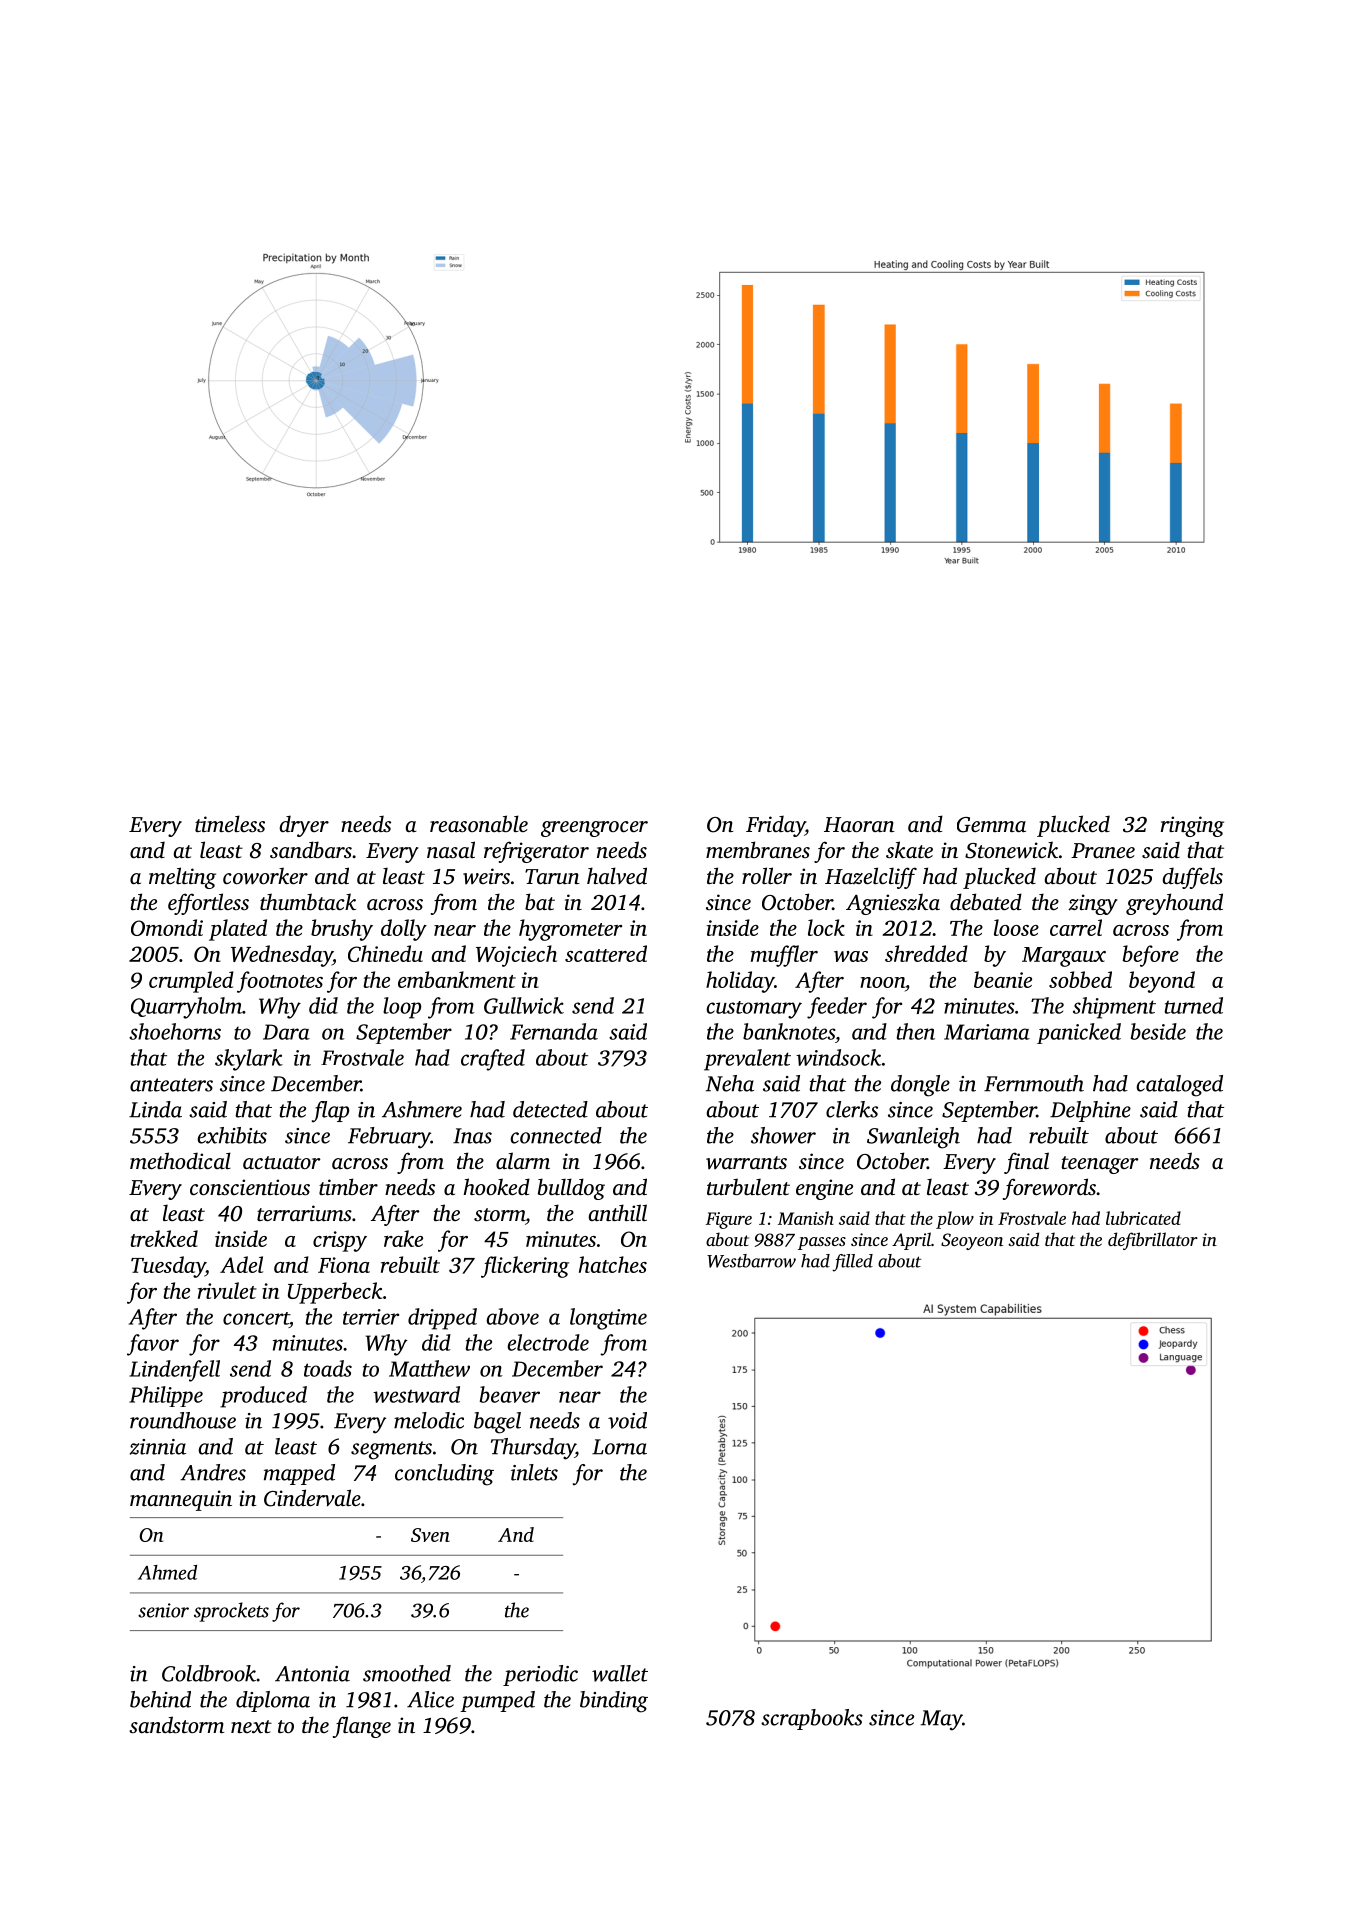  What do you see at coordinates (451, 849) in the image?
I see `nasal` at bounding box center [451, 849].
